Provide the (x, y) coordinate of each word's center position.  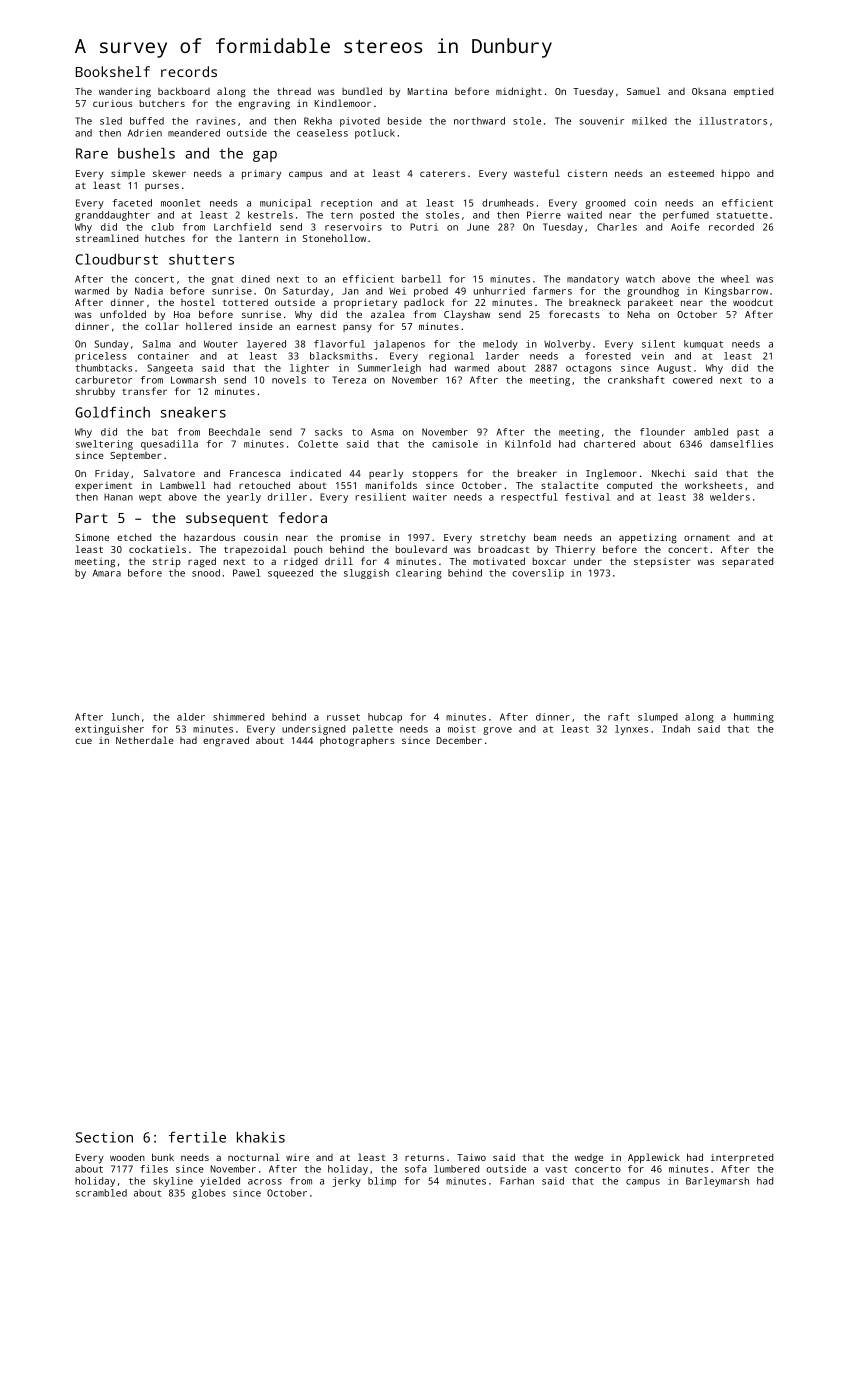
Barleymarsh (717, 1182)
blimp (382, 1182)
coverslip (538, 574)
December (459, 740)
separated (747, 562)
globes (209, 1194)
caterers (442, 173)
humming (754, 718)
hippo (736, 175)
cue (83, 741)
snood (206, 573)
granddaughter (112, 216)
